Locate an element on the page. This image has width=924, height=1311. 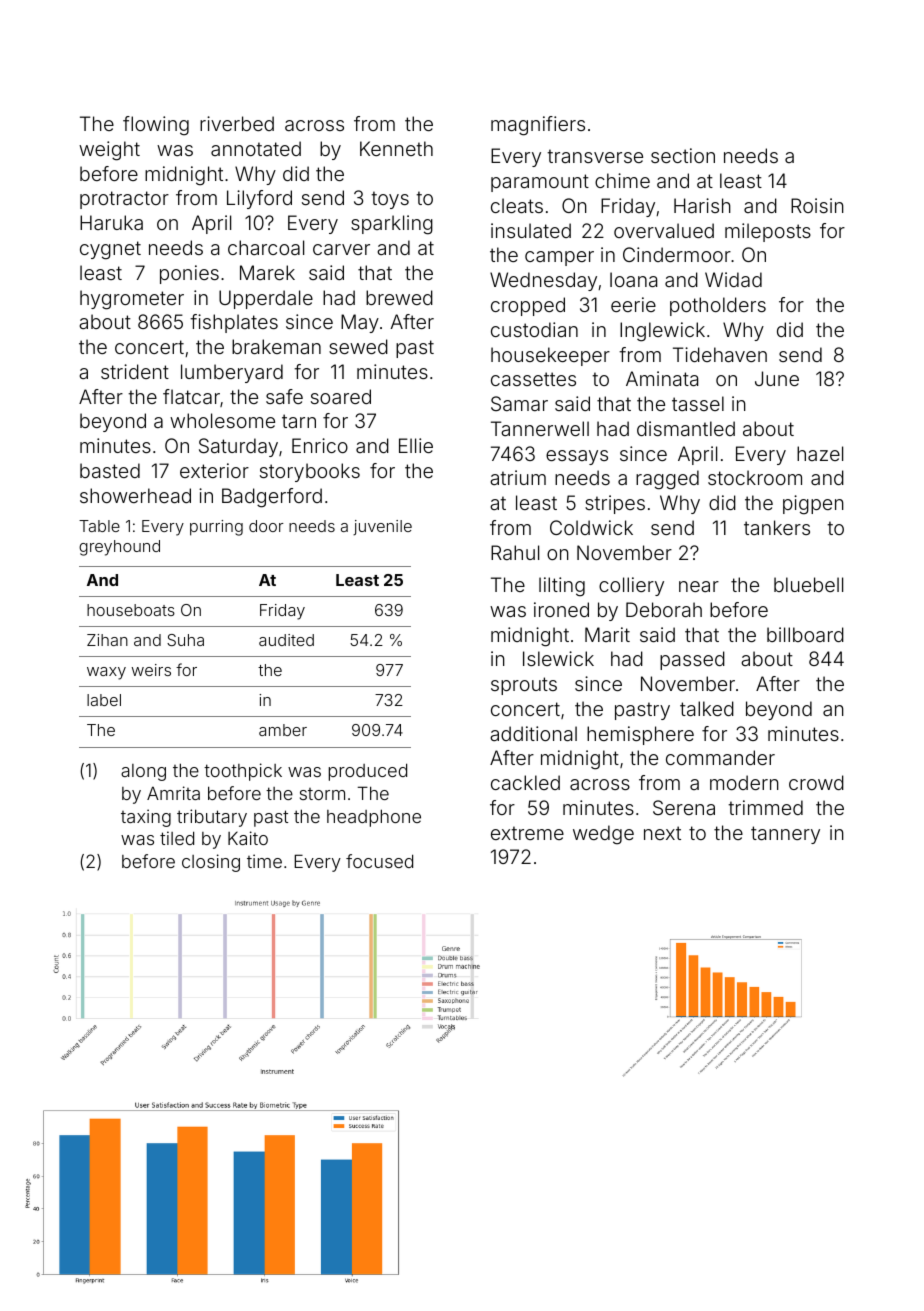
closing is located at coordinates (211, 863).
